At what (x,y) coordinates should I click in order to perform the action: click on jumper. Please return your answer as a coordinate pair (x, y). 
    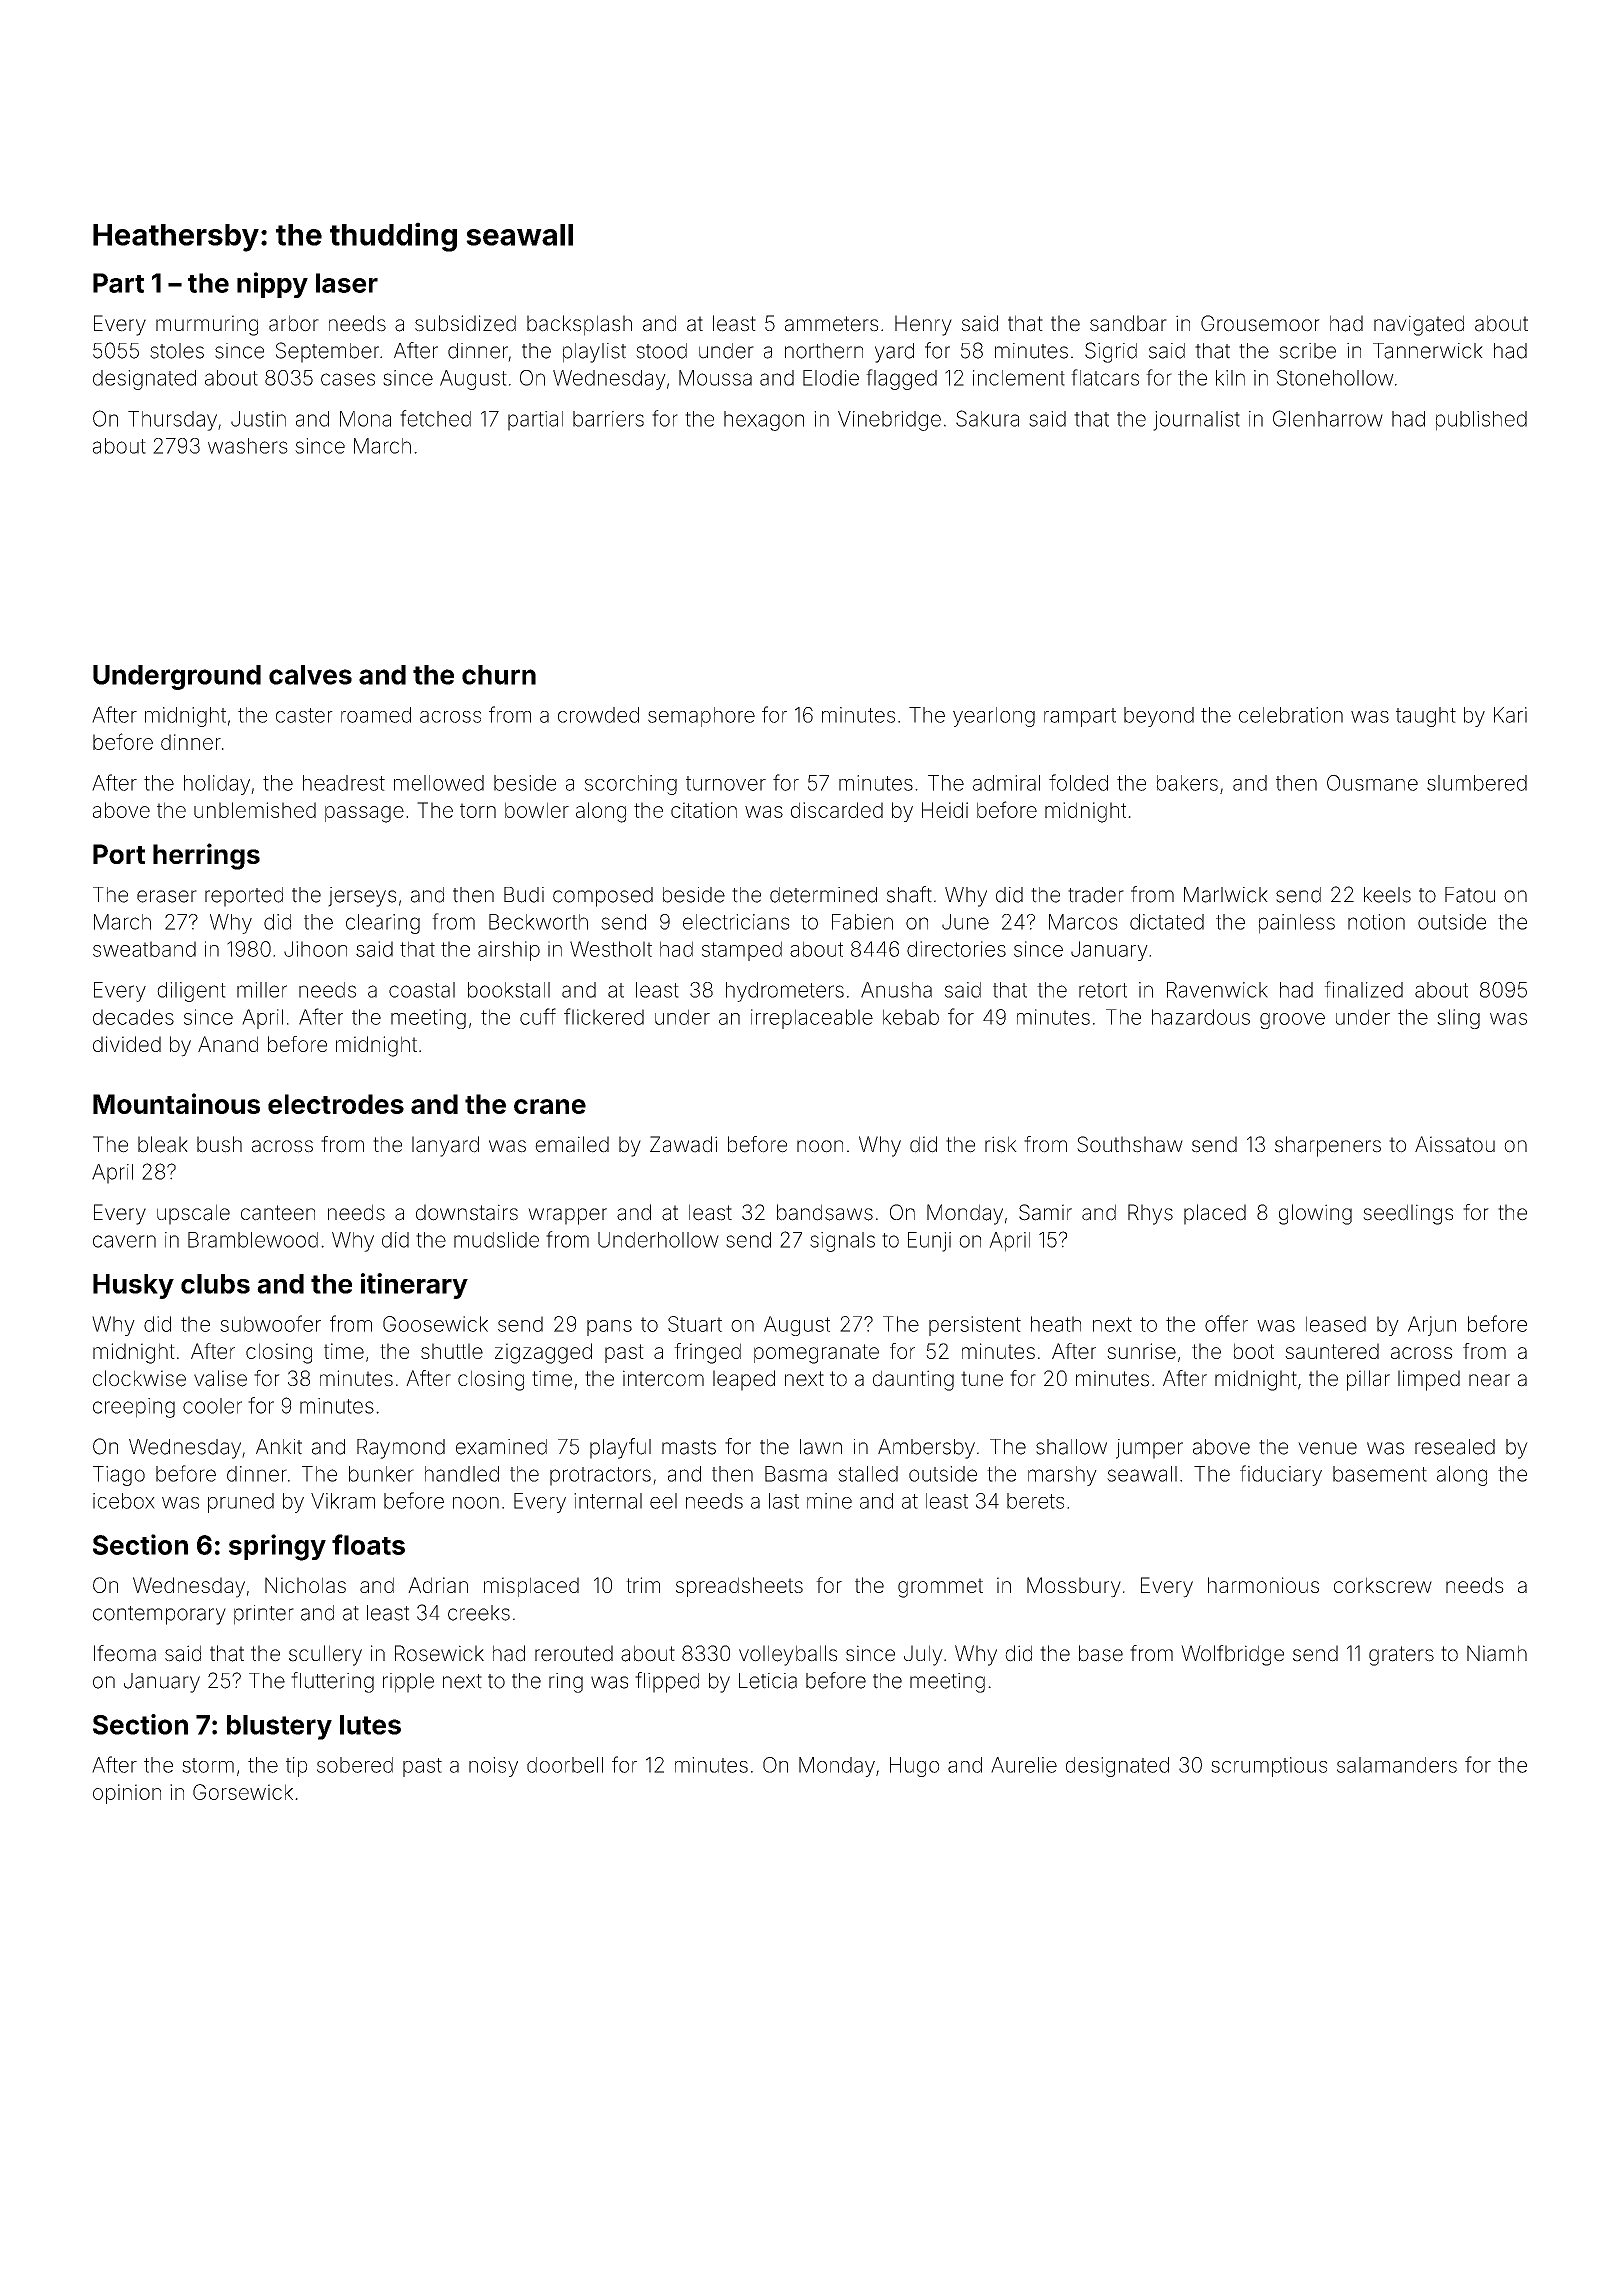
    Looking at the image, I should click on (1149, 1449).
